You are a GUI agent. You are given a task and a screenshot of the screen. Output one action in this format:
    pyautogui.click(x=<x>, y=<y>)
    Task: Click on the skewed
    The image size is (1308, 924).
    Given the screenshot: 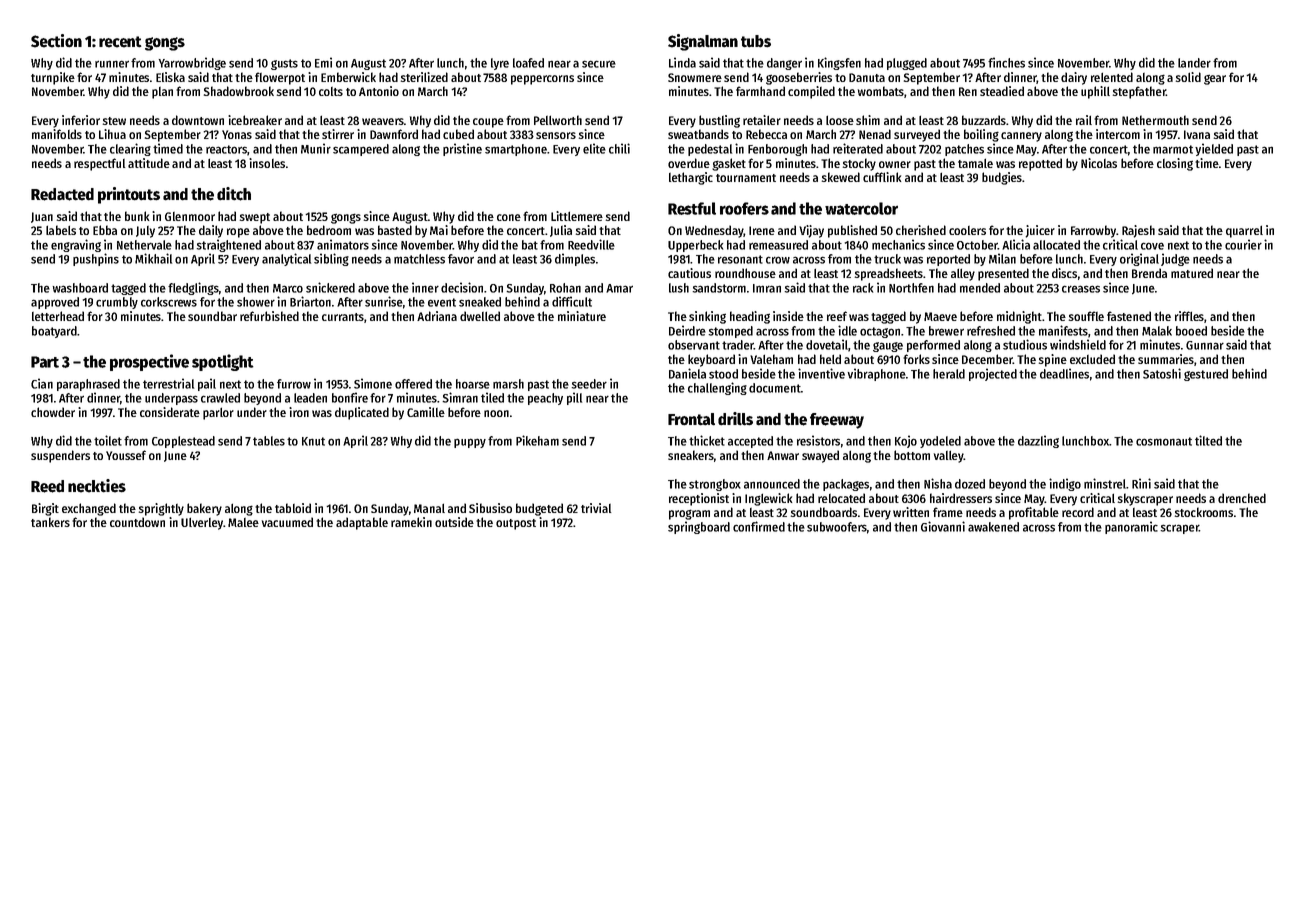 What is the action you would take?
    pyautogui.click(x=841, y=177)
